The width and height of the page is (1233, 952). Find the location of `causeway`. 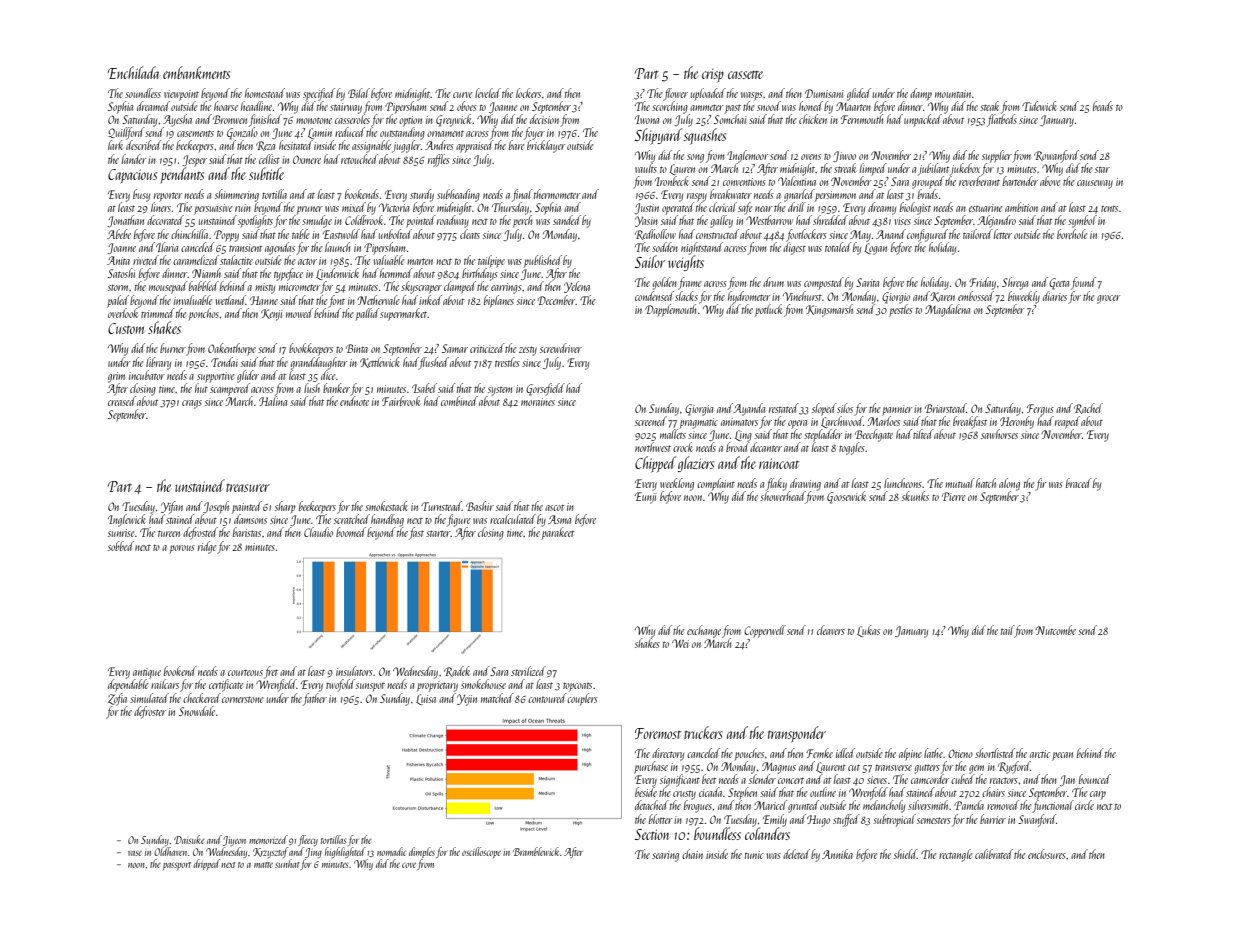

causeway is located at coordinates (1095, 184).
